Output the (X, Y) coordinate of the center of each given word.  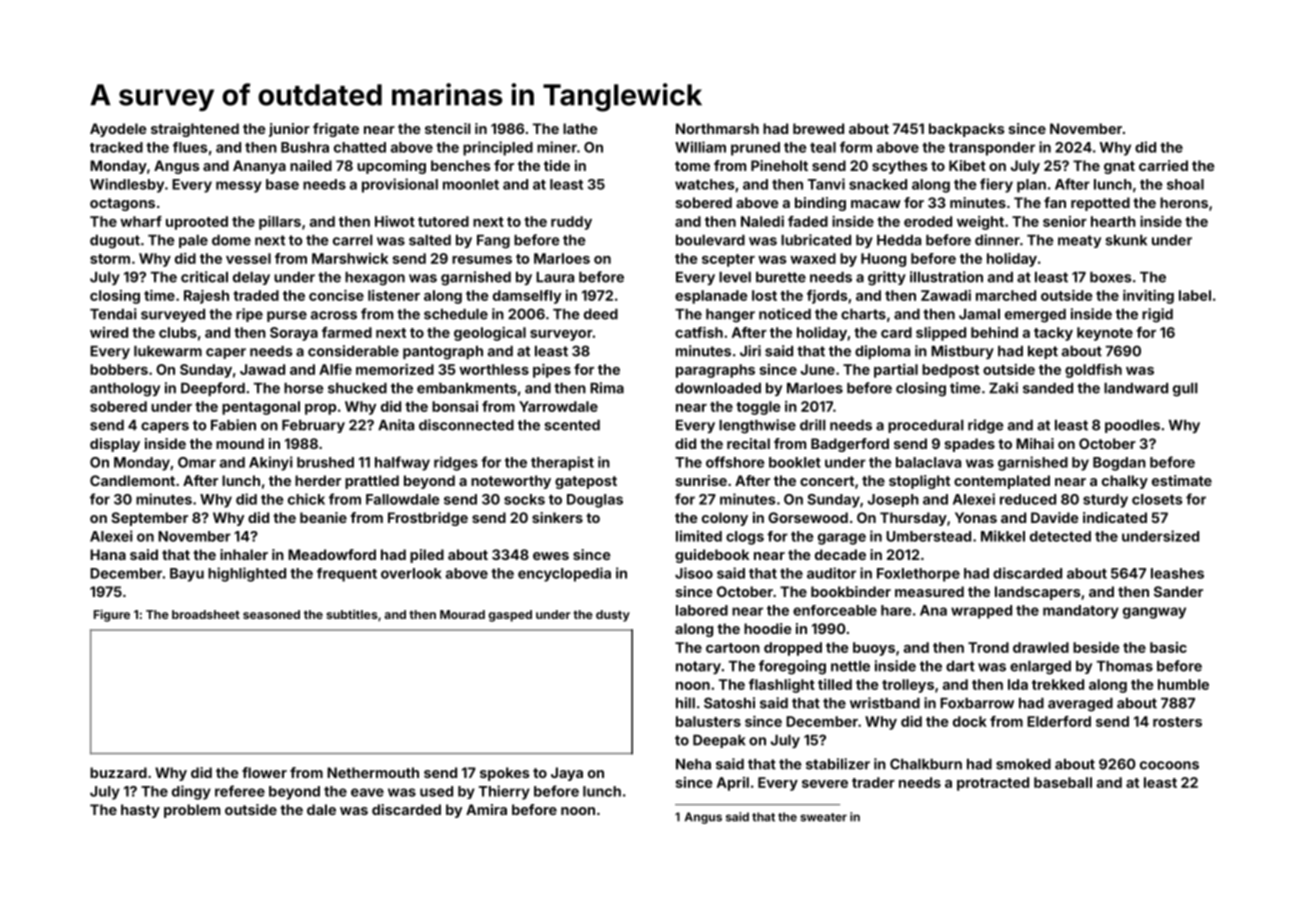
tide (557, 165)
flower (264, 772)
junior (289, 130)
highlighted (247, 574)
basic (1168, 647)
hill (685, 703)
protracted (993, 784)
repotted (1100, 204)
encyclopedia (564, 574)
